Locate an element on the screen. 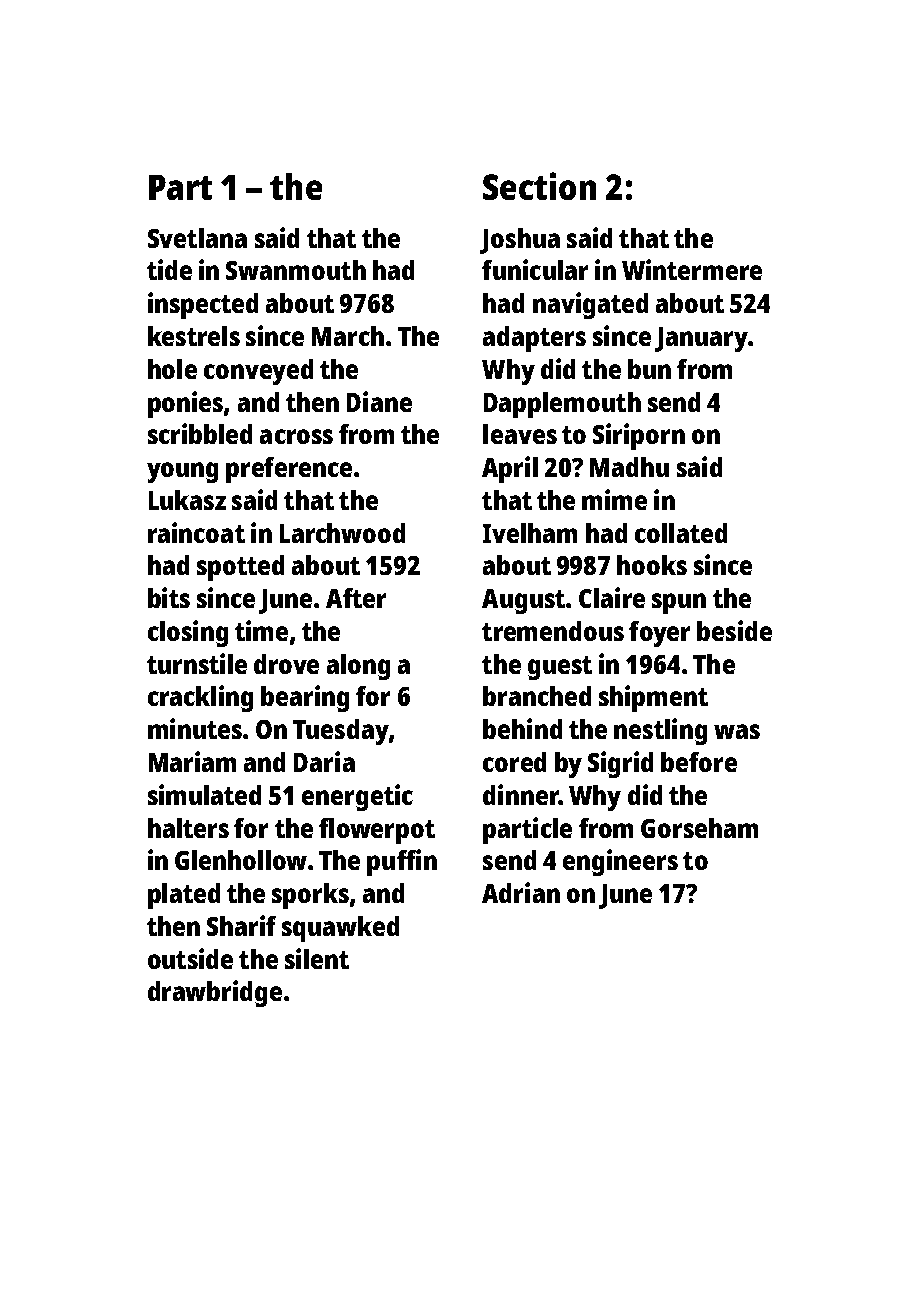  Gorseham is located at coordinates (699, 828).
